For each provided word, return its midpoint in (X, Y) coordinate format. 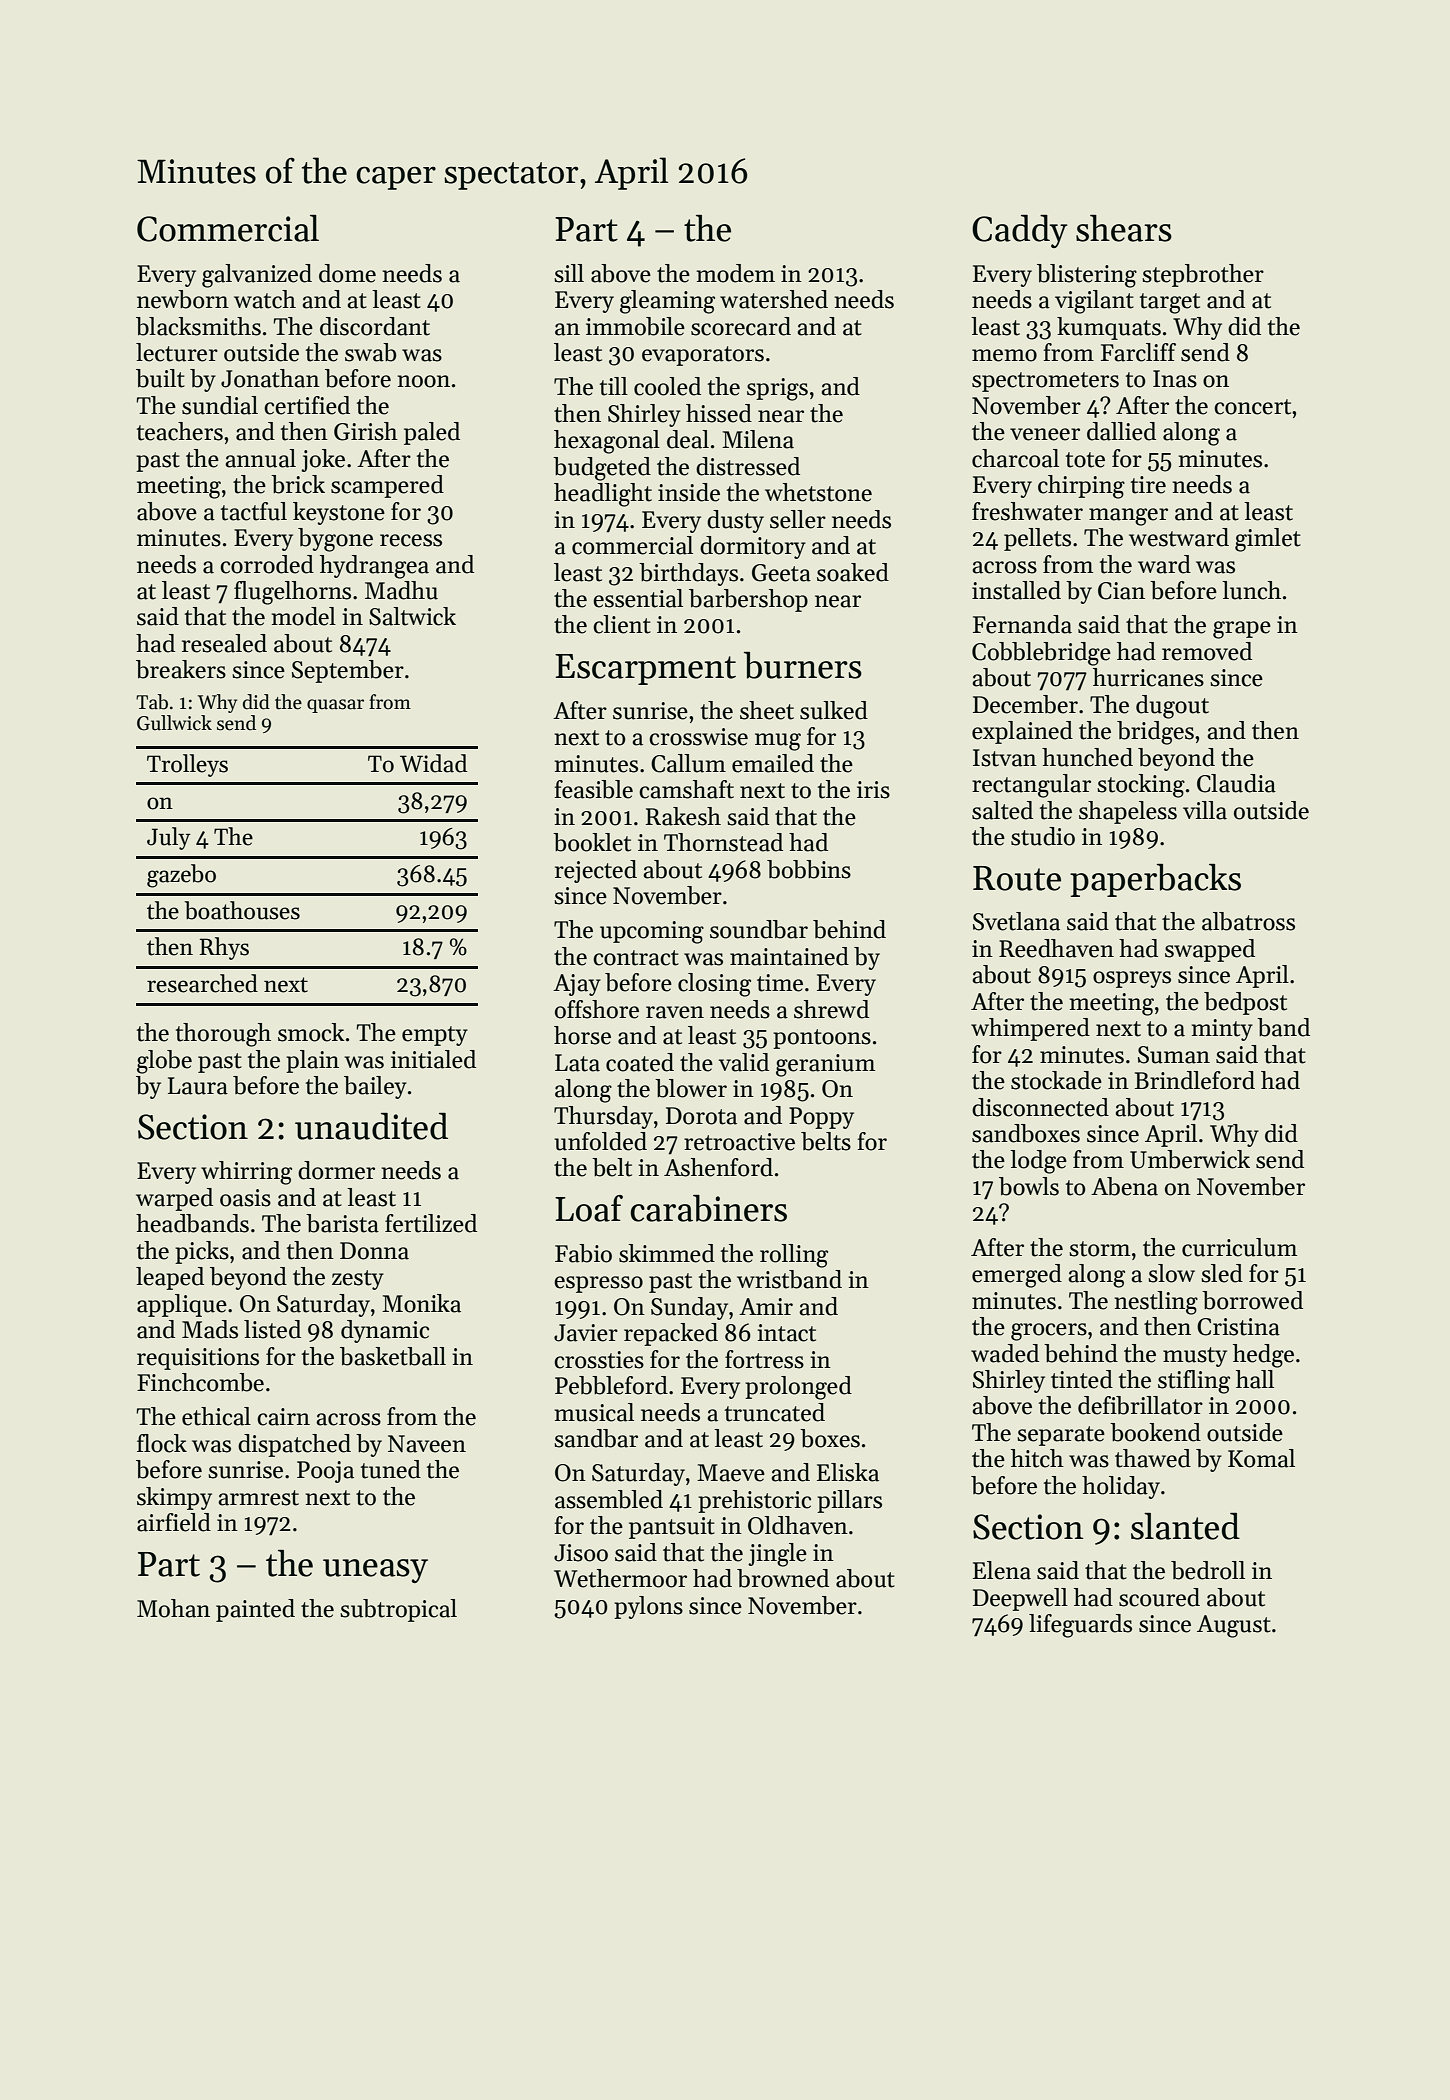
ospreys (1132, 979)
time (780, 983)
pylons (648, 1607)
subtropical (398, 1610)
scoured (1159, 1597)
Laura (198, 1086)
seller (798, 519)
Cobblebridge (1041, 654)
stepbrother (1203, 275)
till (614, 386)
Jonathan (270, 378)
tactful (254, 511)
